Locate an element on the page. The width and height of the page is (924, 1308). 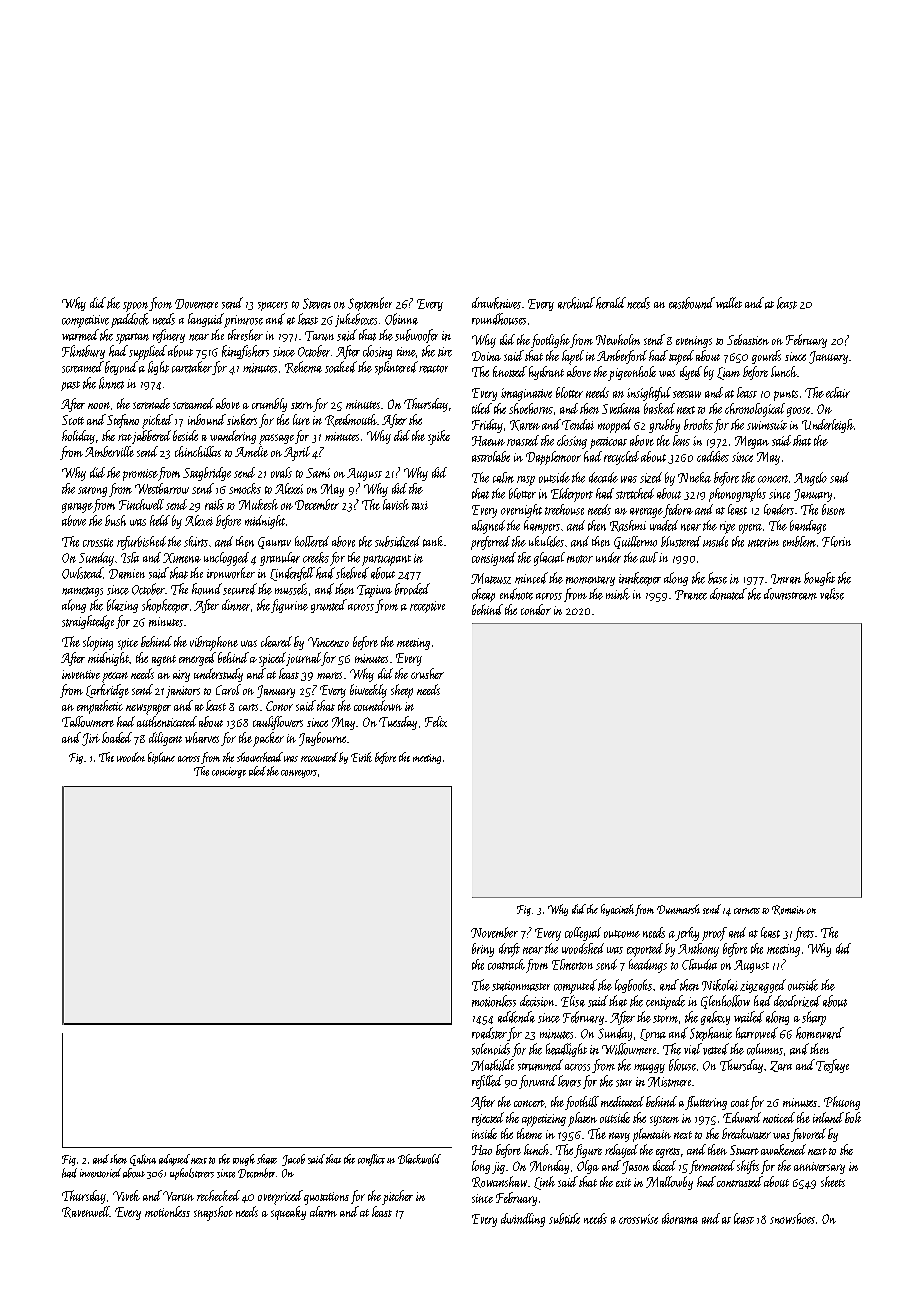
crumbly is located at coordinates (269, 405).
